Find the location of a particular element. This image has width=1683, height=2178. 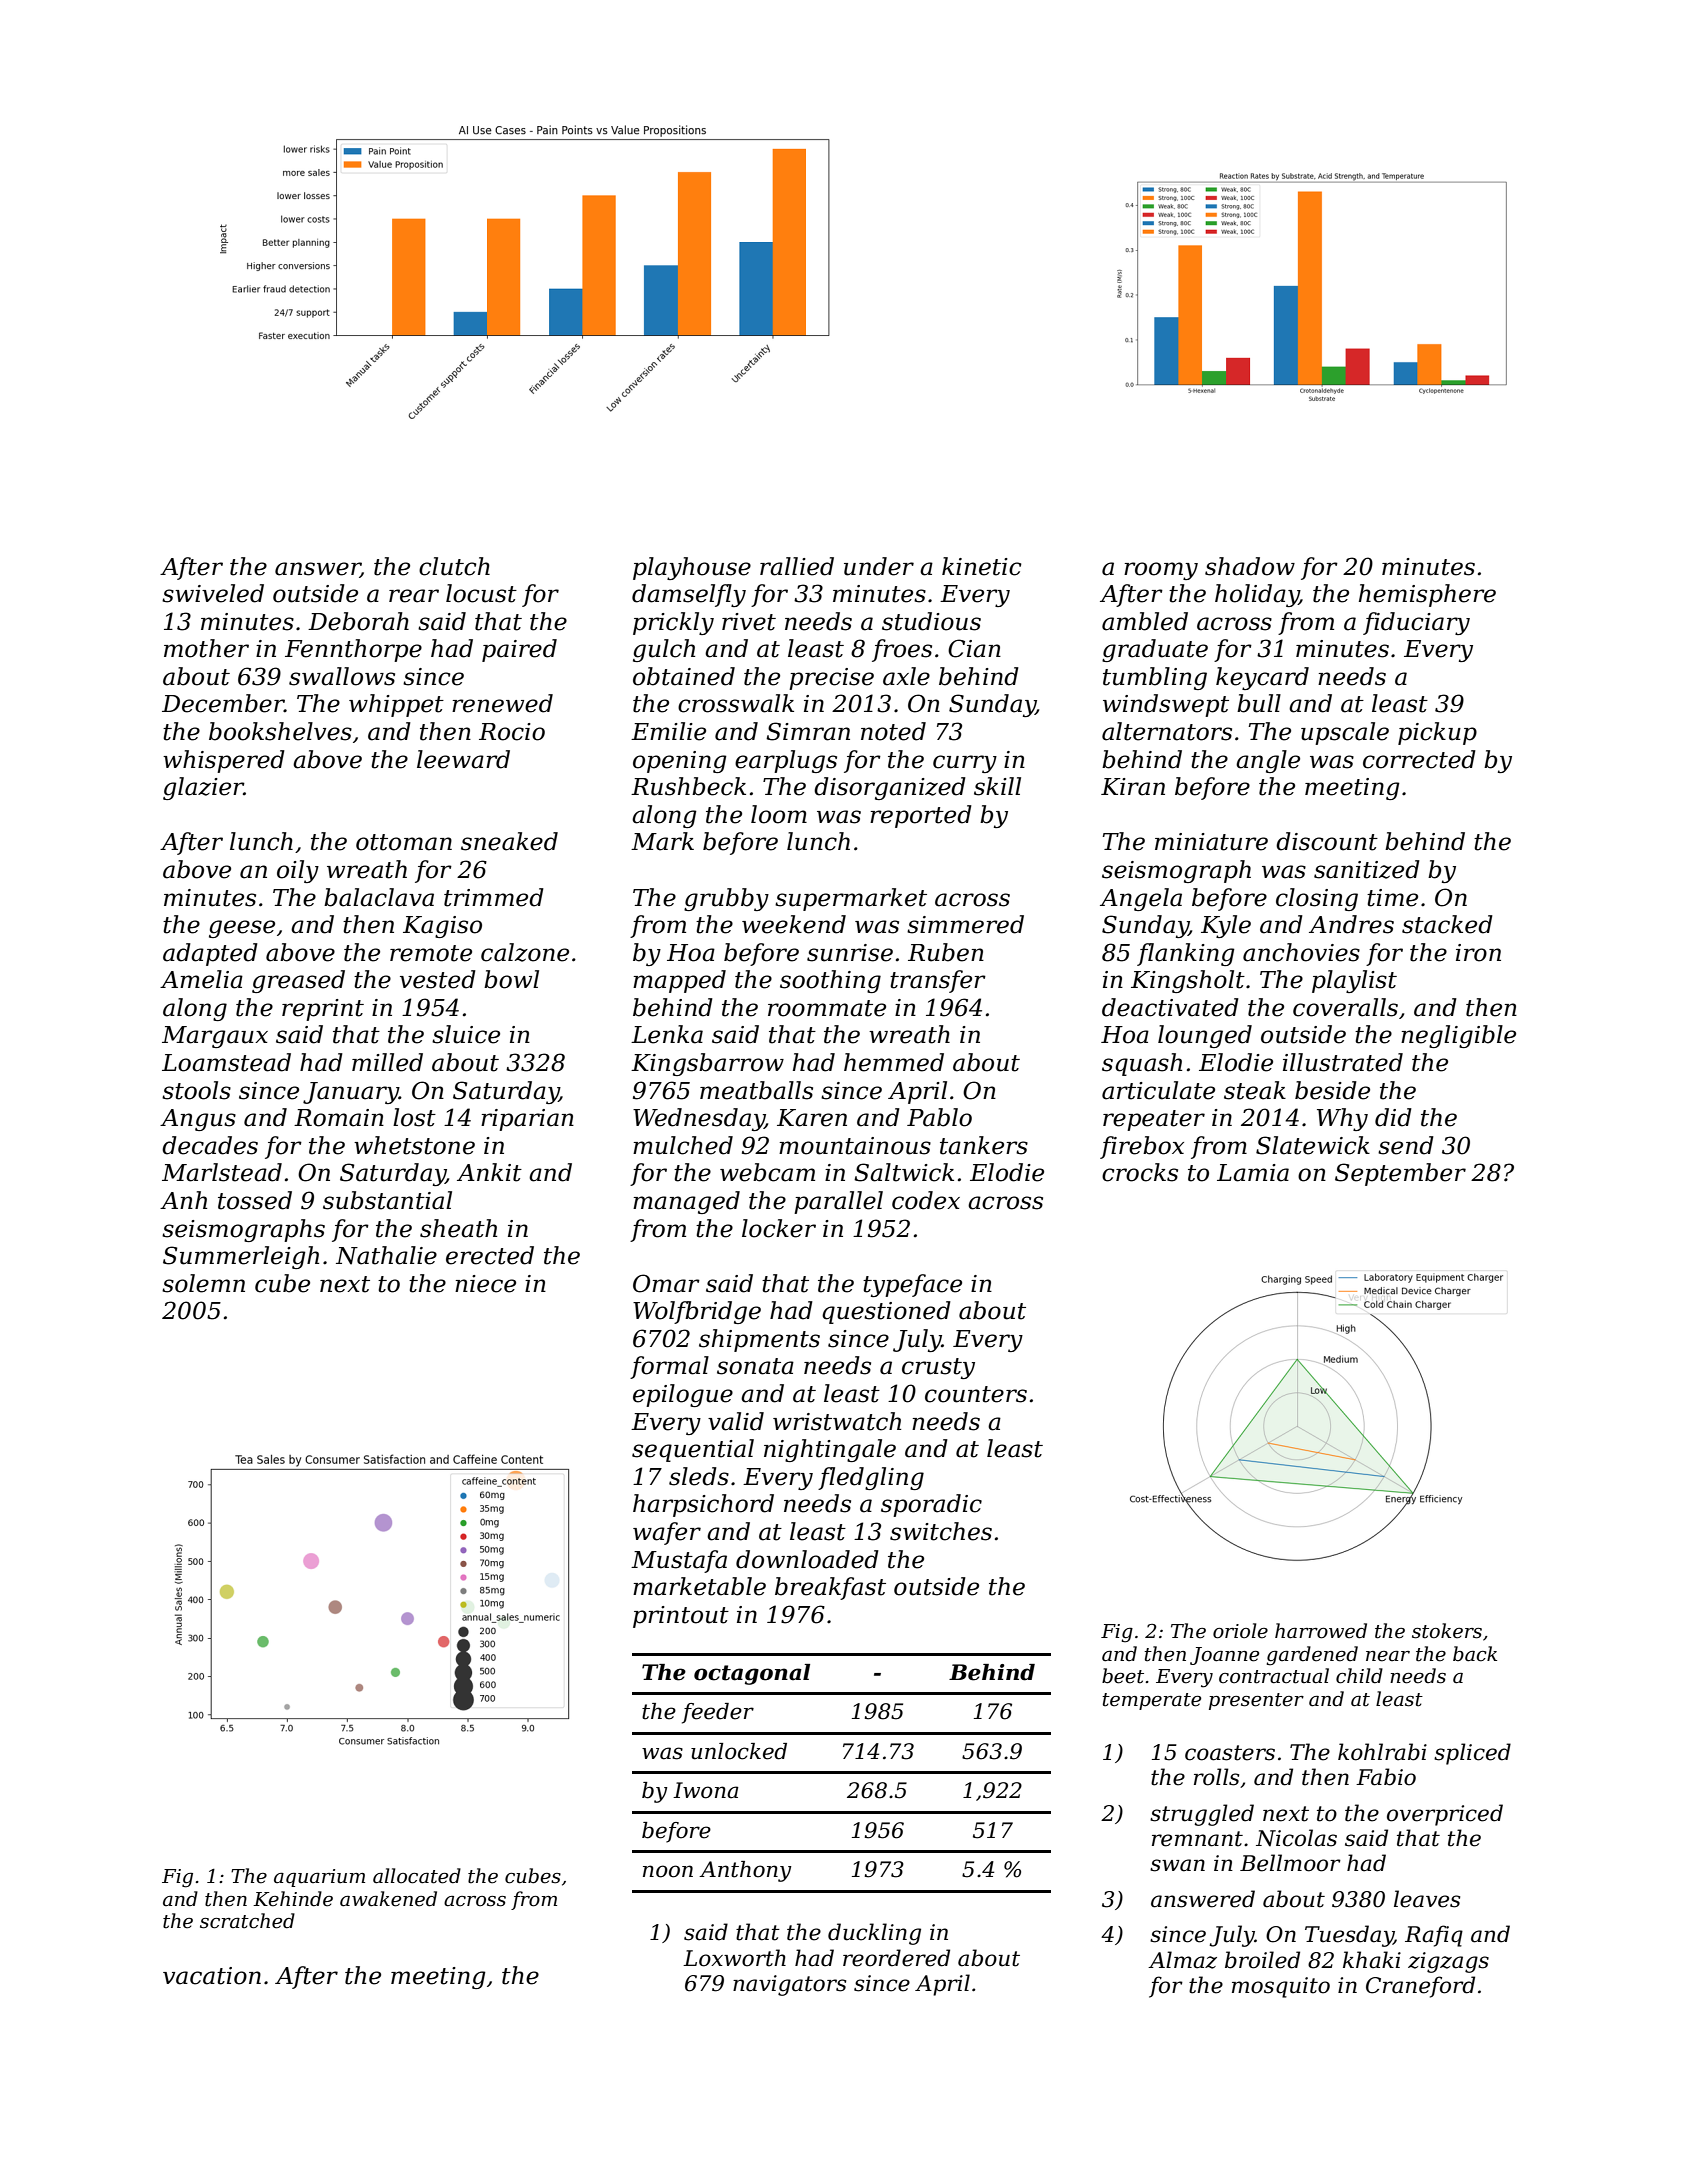

keycard is located at coordinates (1262, 678).
